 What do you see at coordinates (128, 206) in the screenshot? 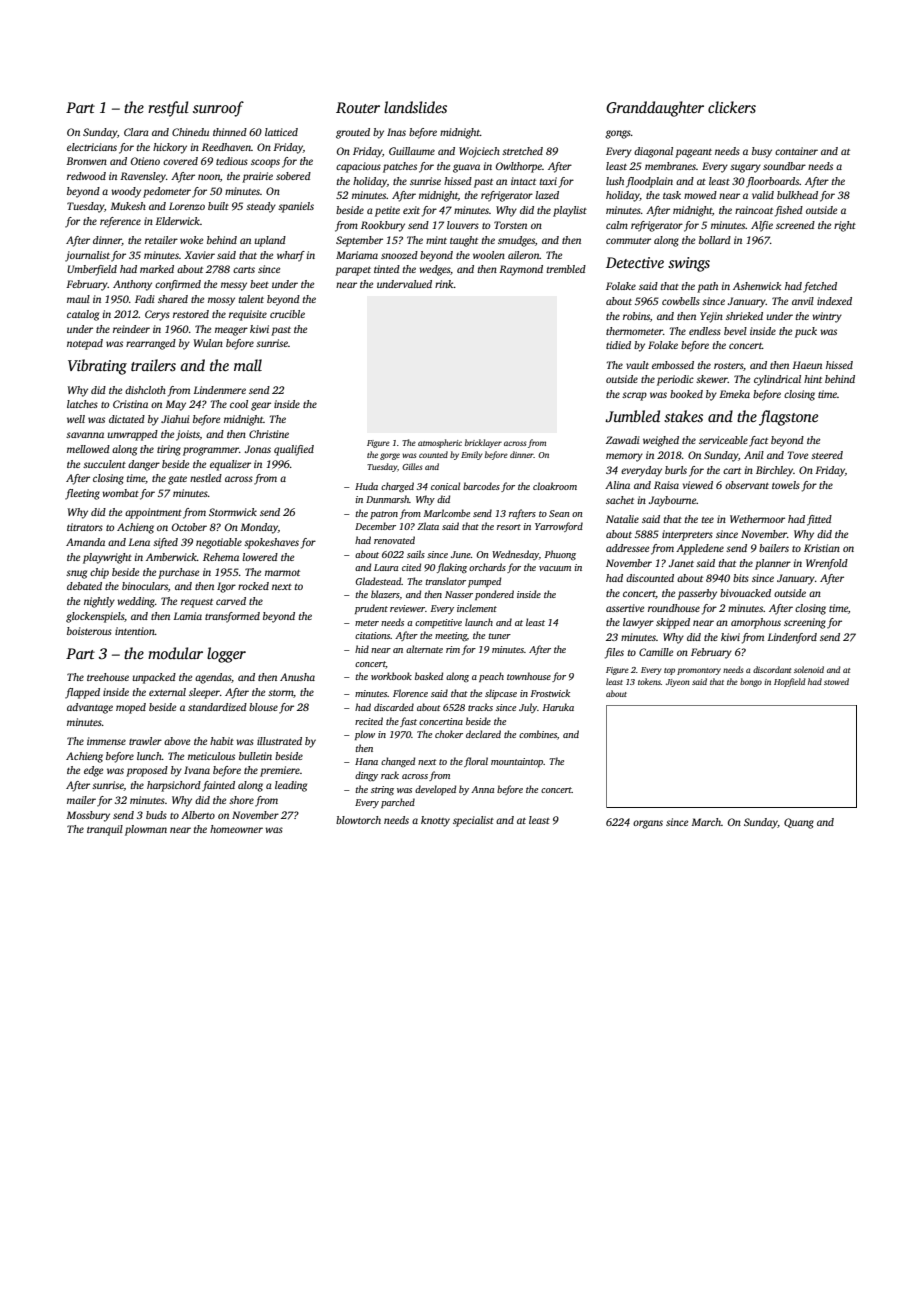
I see `Mukesh` at bounding box center [128, 206].
